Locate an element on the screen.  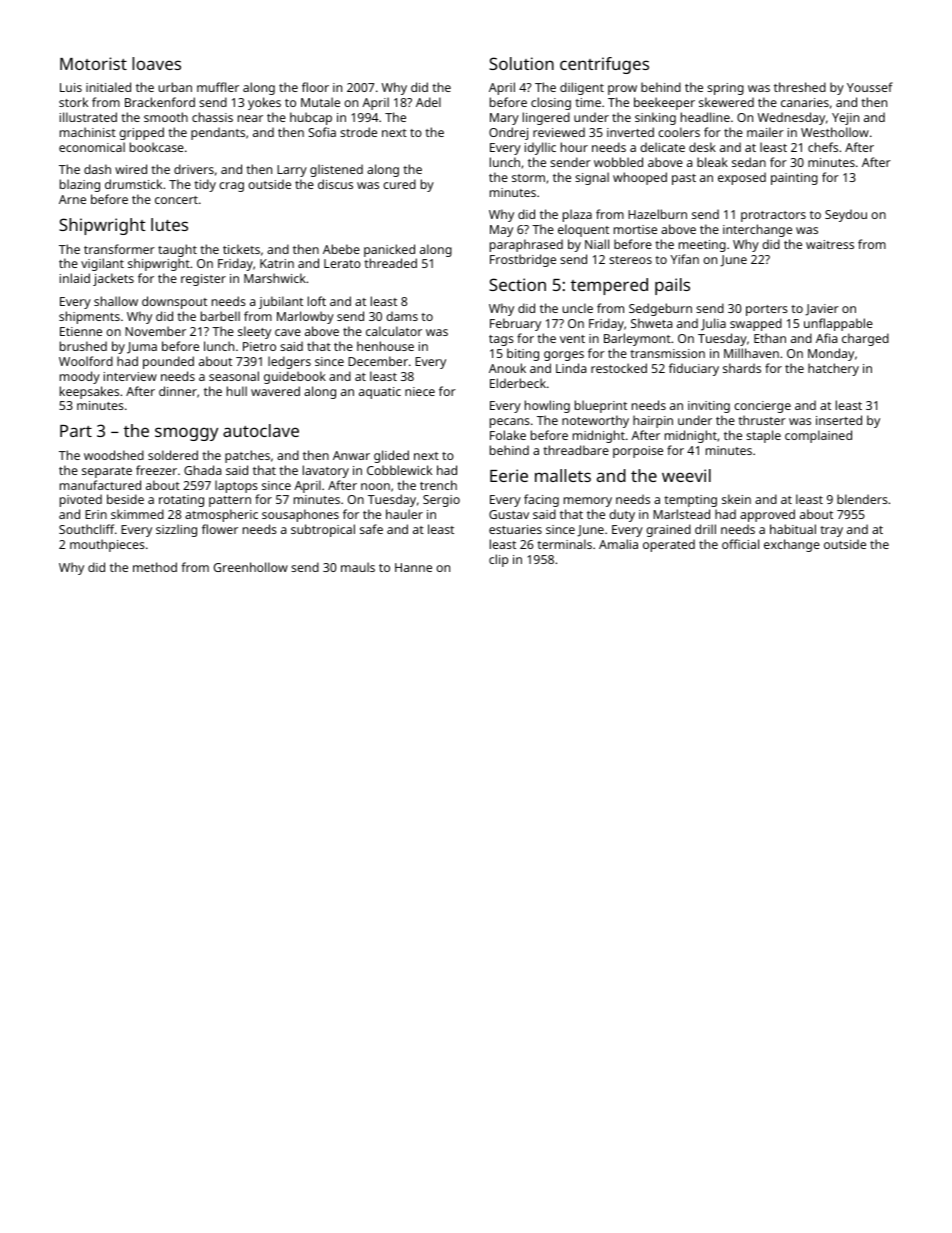
sedan is located at coordinates (749, 162).
